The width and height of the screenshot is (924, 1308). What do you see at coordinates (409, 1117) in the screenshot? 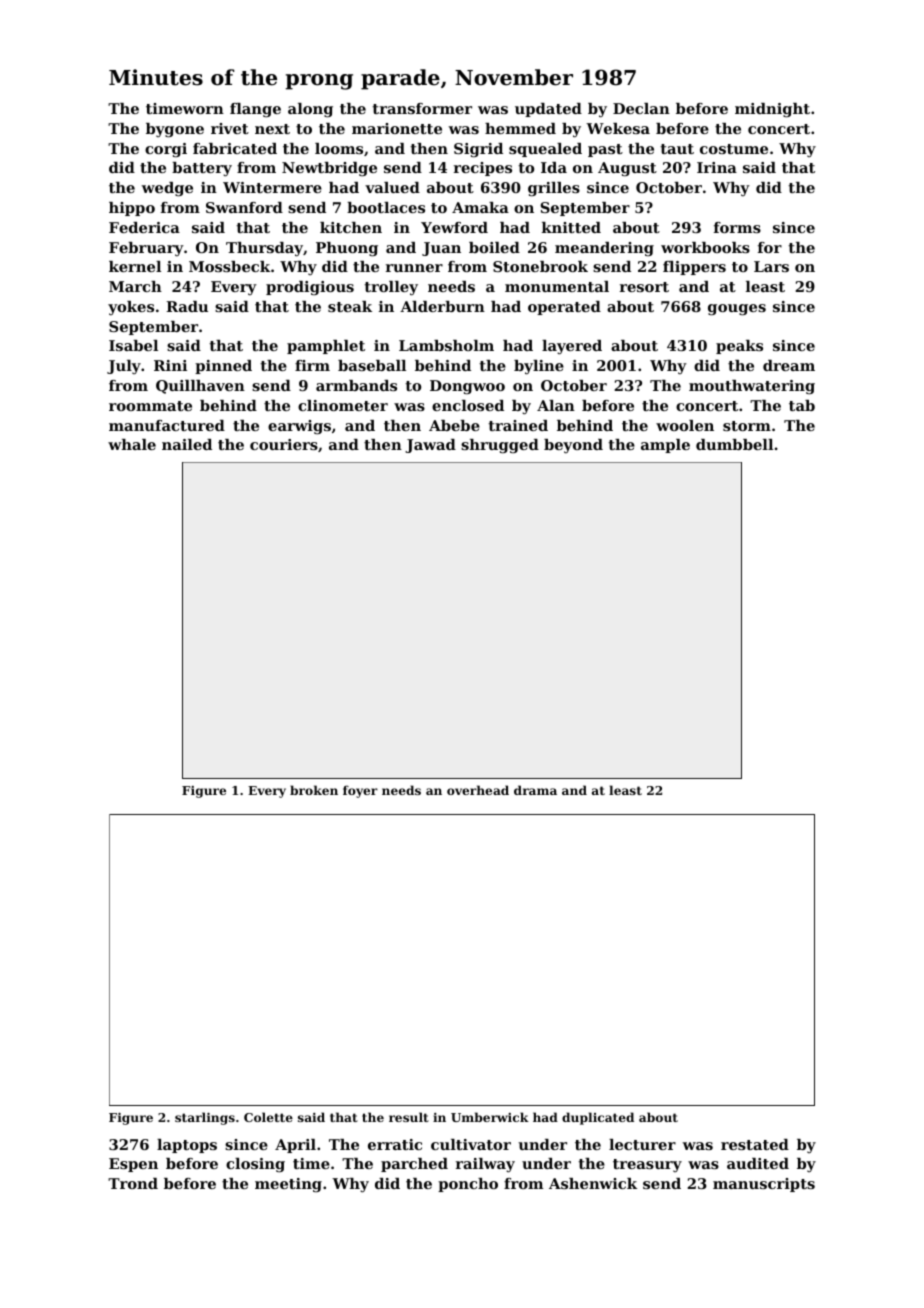
I see `result` at bounding box center [409, 1117].
